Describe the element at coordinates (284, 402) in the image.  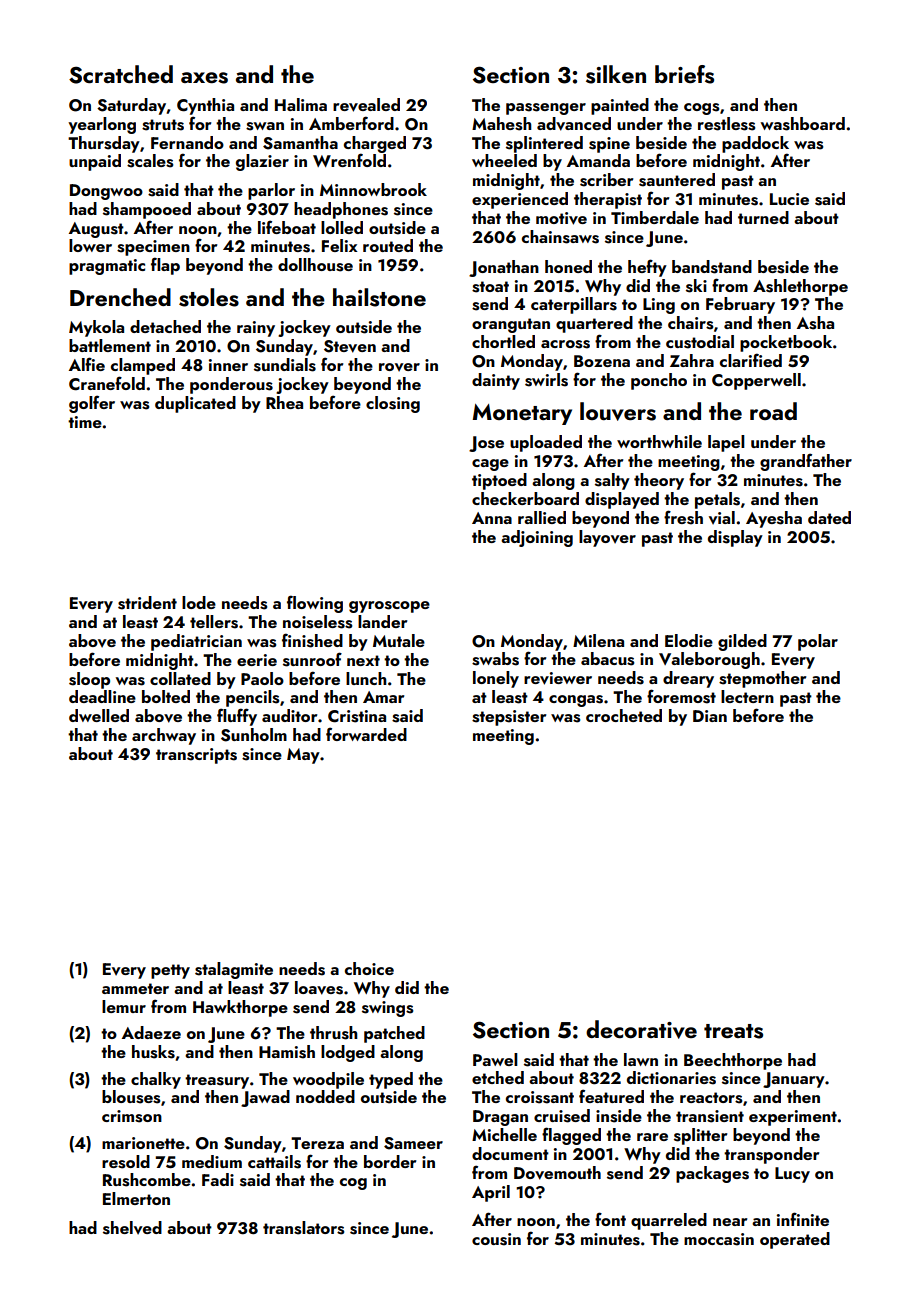
I see `Rhea` at that location.
